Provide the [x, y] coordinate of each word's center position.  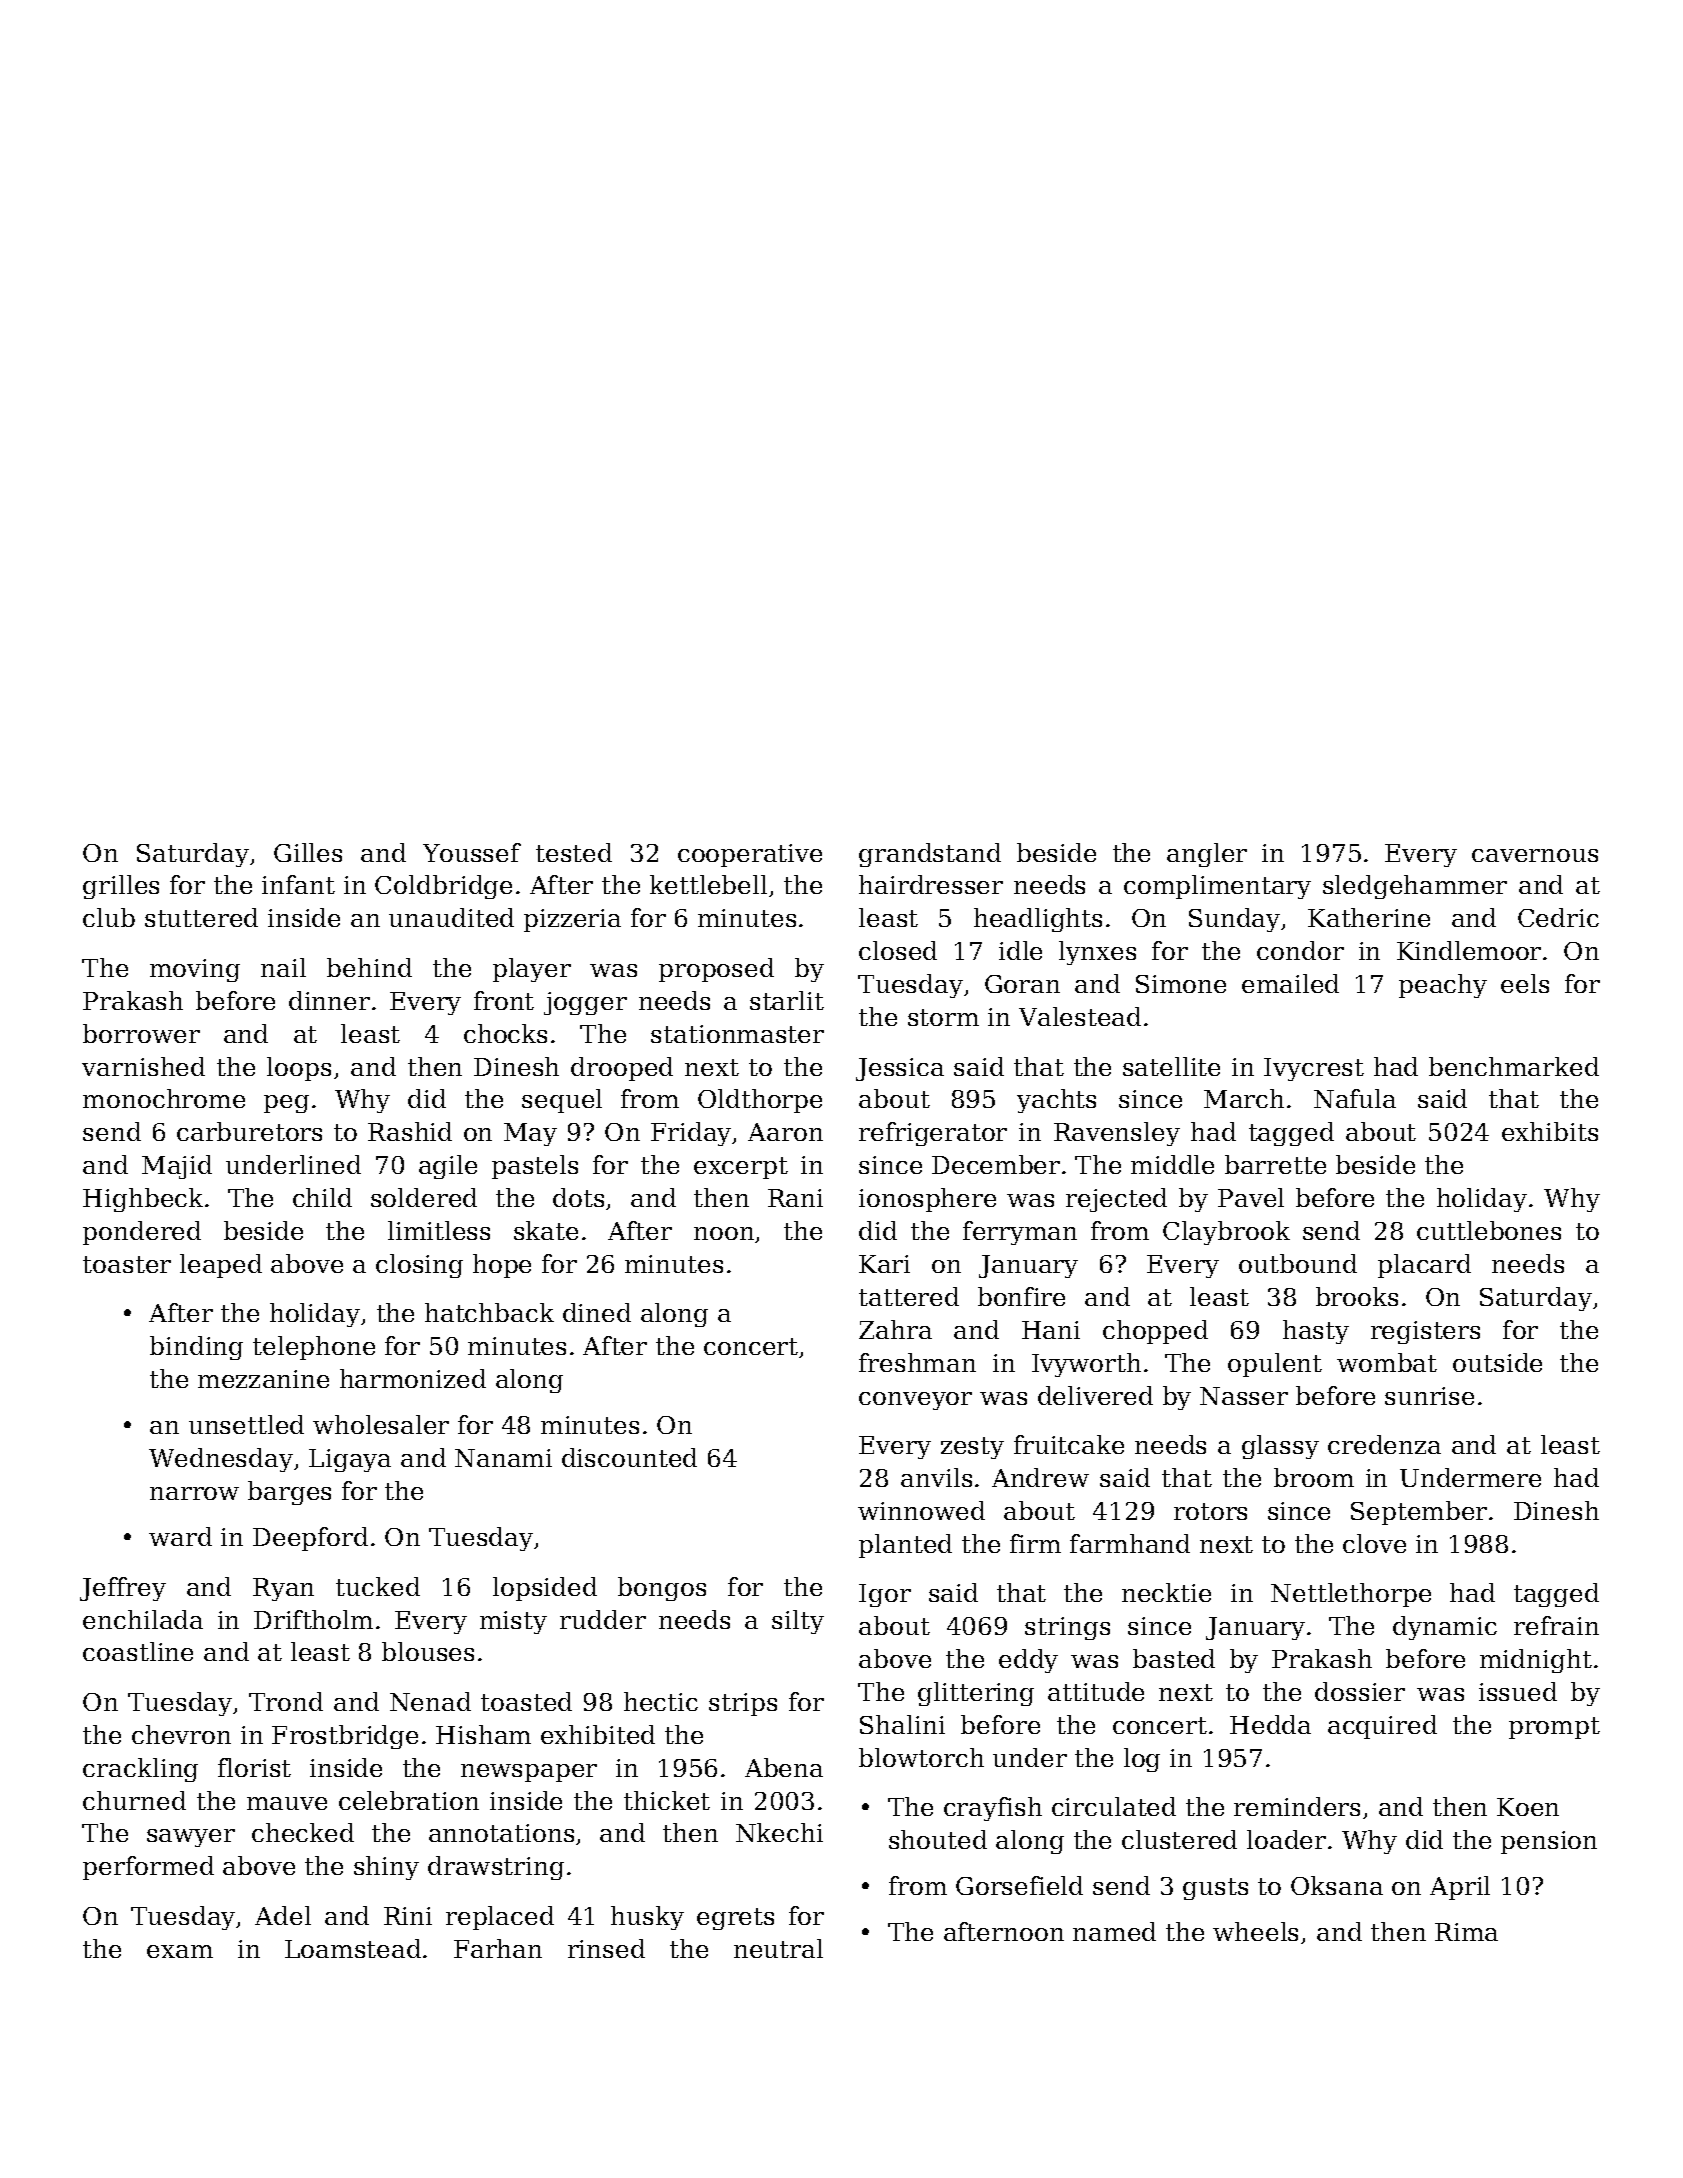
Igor [885, 1595]
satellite [1171, 1066]
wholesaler [381, 1424]
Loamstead [353, 1948]
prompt [1554, 1728]
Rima [1466, 1932]
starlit [787, 1000]
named [1114, 1931]
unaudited [451, 917]
